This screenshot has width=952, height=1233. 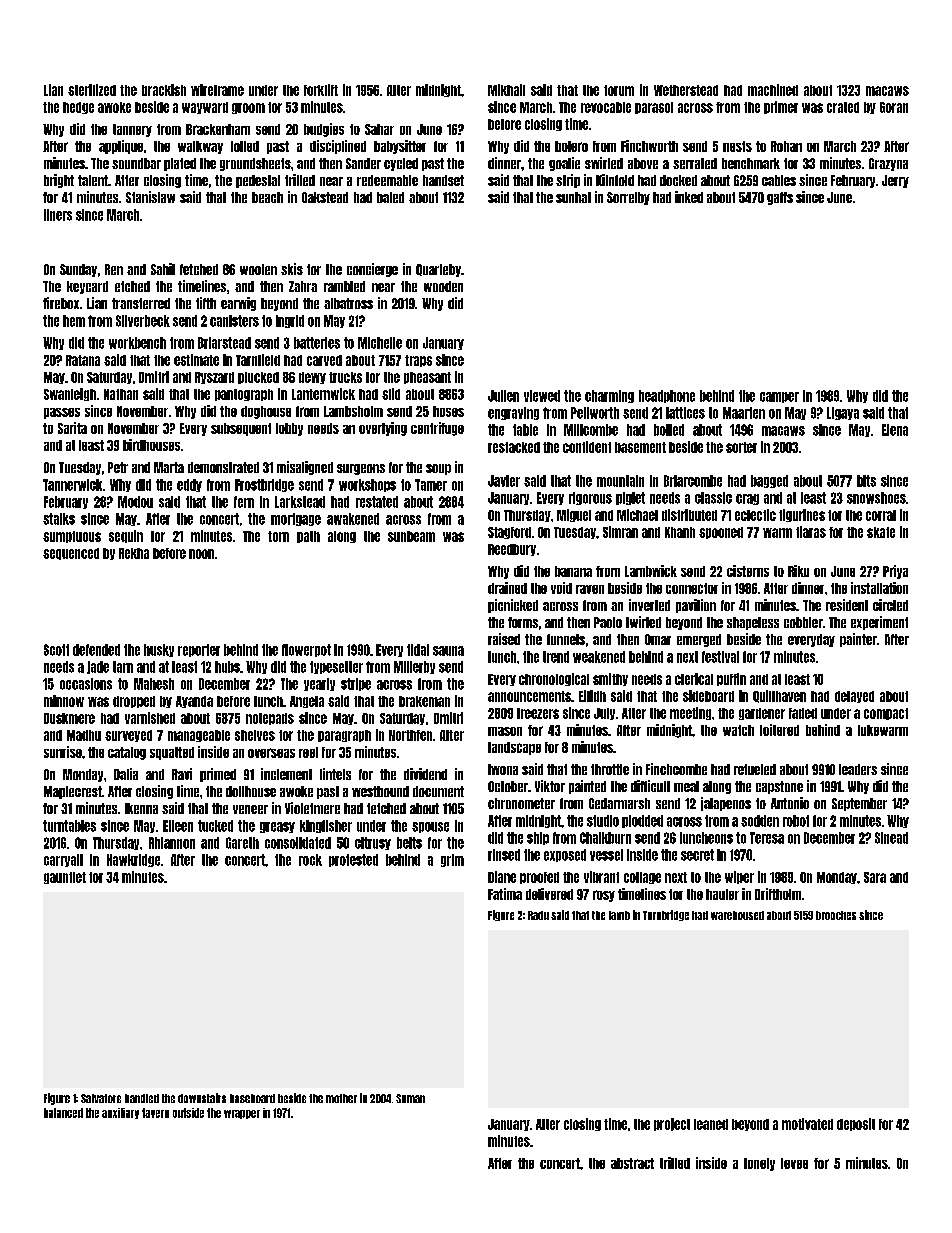 What do you see at coordinates (86, 684) in the screenshot?
I see `occasions` at bounding box center [86, 684].
